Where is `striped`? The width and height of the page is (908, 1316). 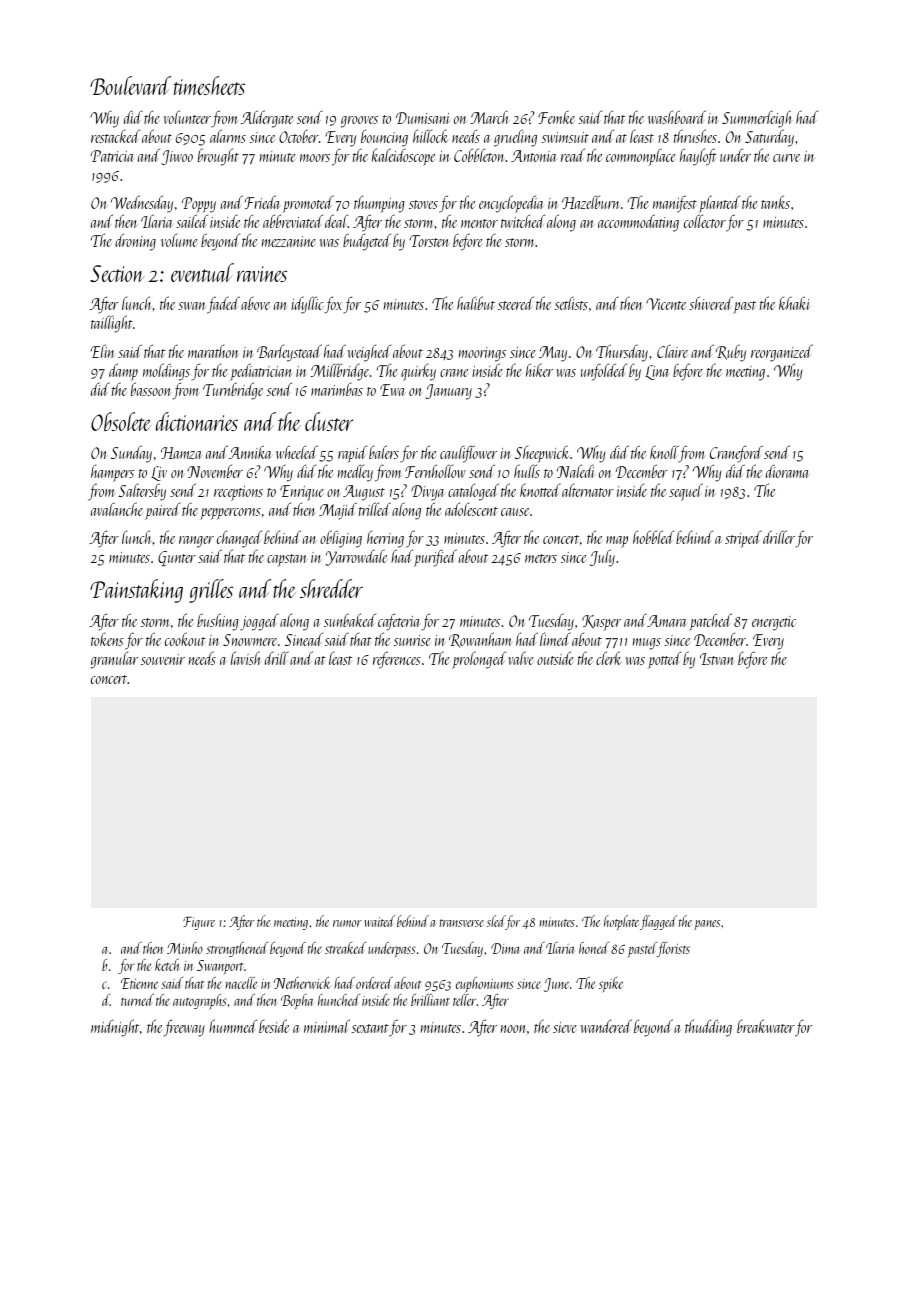
striped is located at coordinates (743, 539).
